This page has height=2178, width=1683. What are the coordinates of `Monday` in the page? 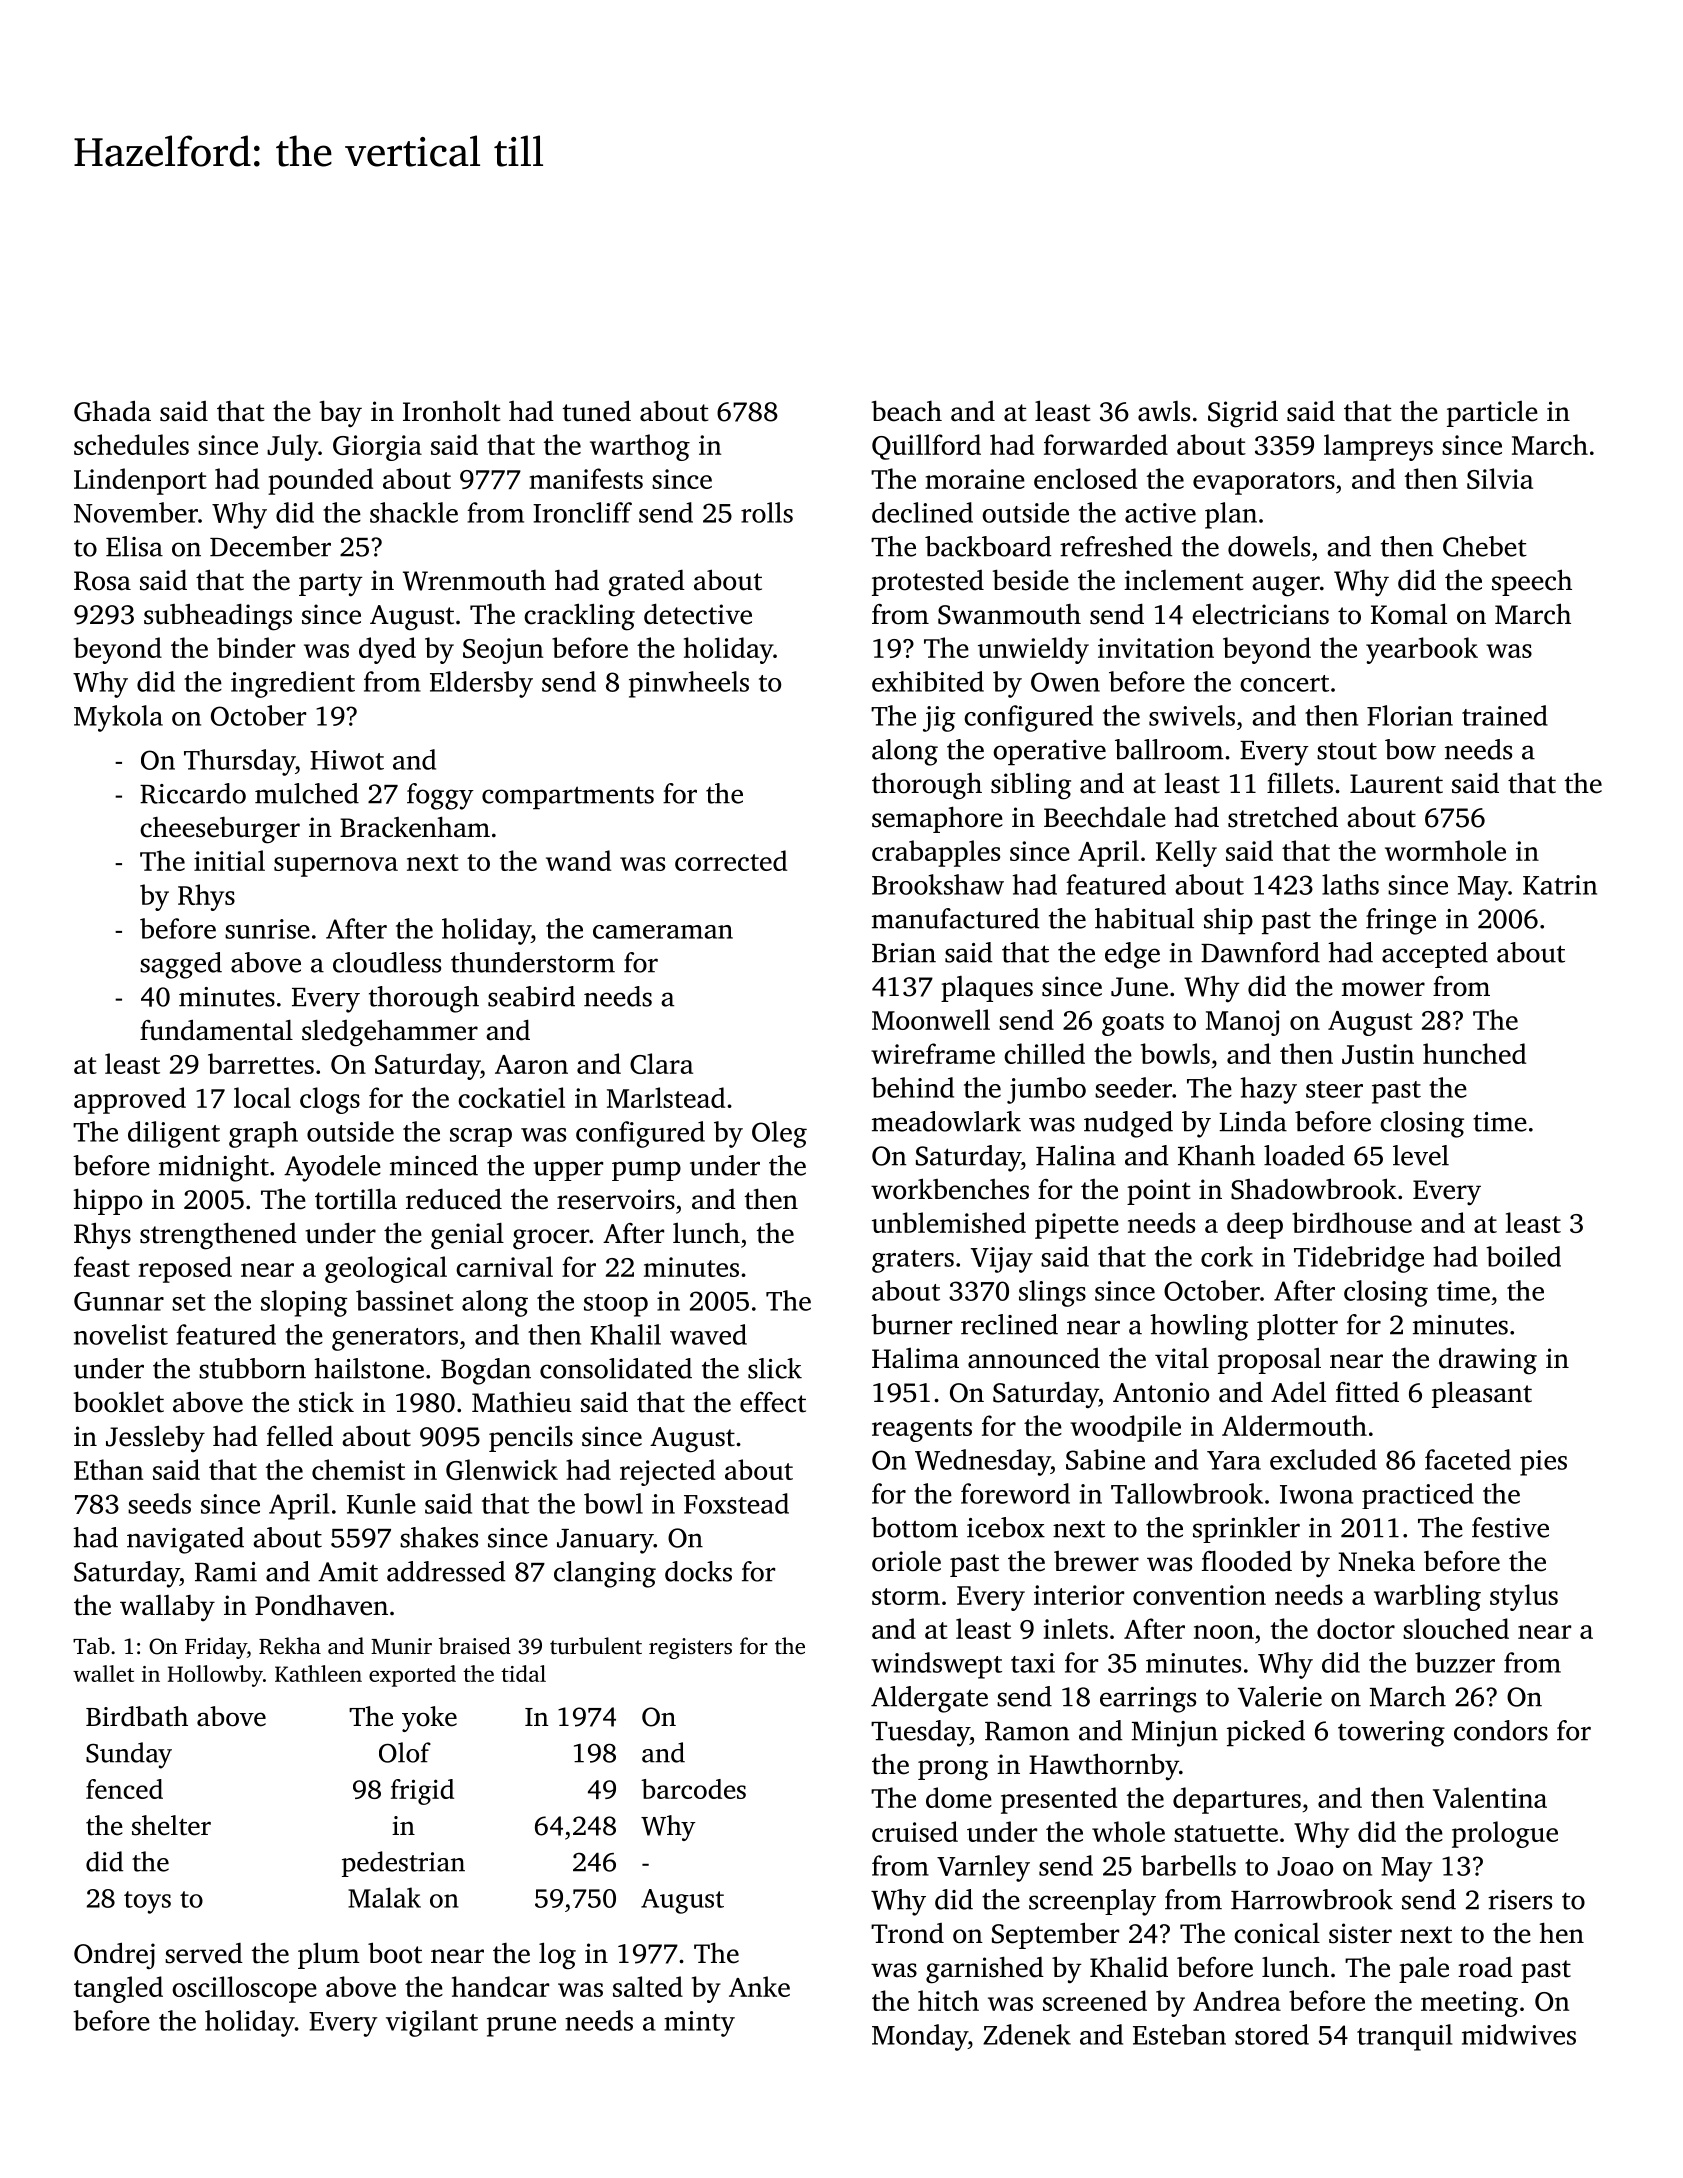 It's located at (920, 2037).
